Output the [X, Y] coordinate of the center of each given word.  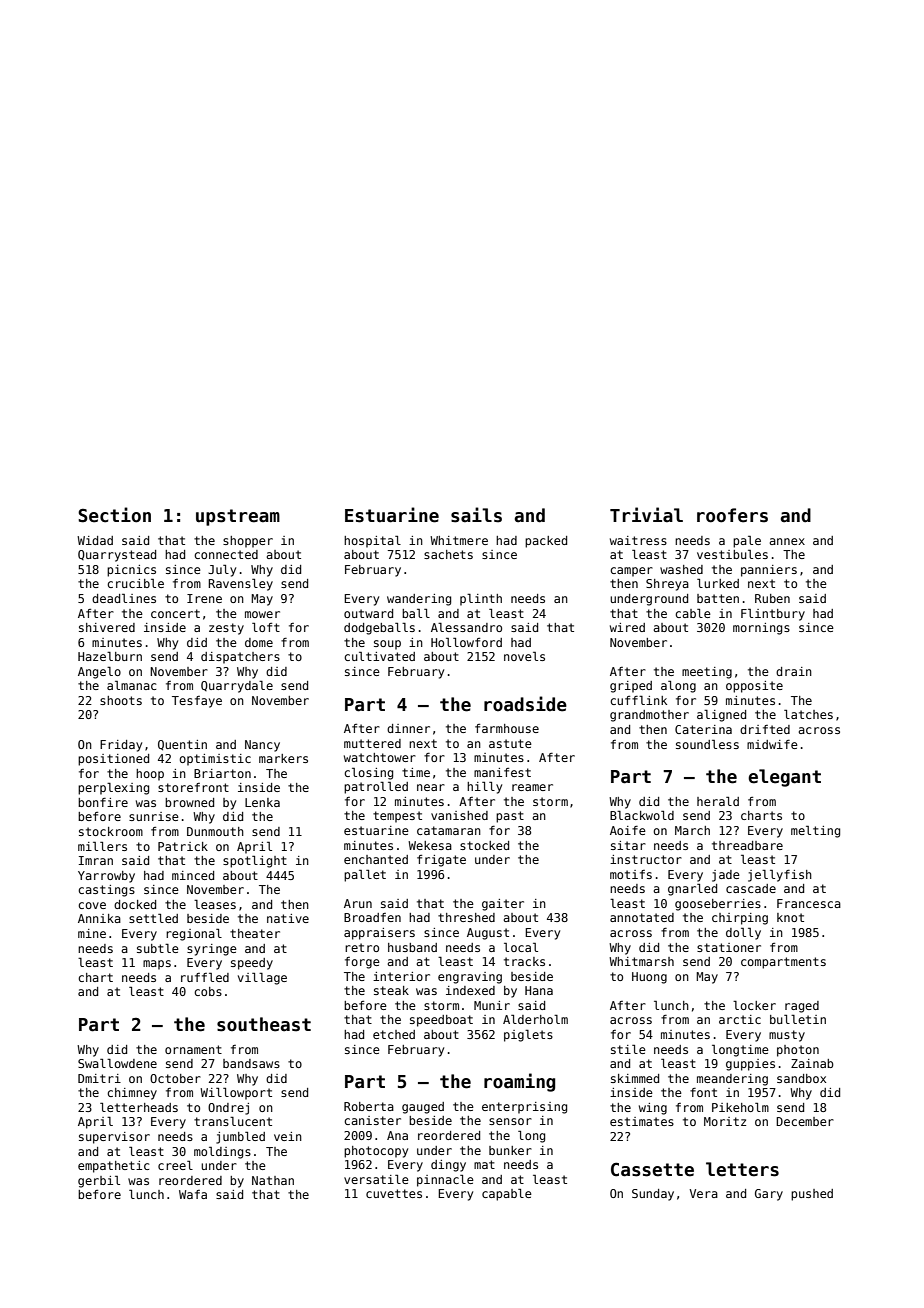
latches [808, 714]
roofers [732, 515]
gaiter [503, 905]
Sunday [653, 1195]
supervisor [114, 1138]
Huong [649, 978]
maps [157, 965]
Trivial [646, 515]
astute [510, 743]
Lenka [262, 802]
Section [114, 515]
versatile [376, 1179]
